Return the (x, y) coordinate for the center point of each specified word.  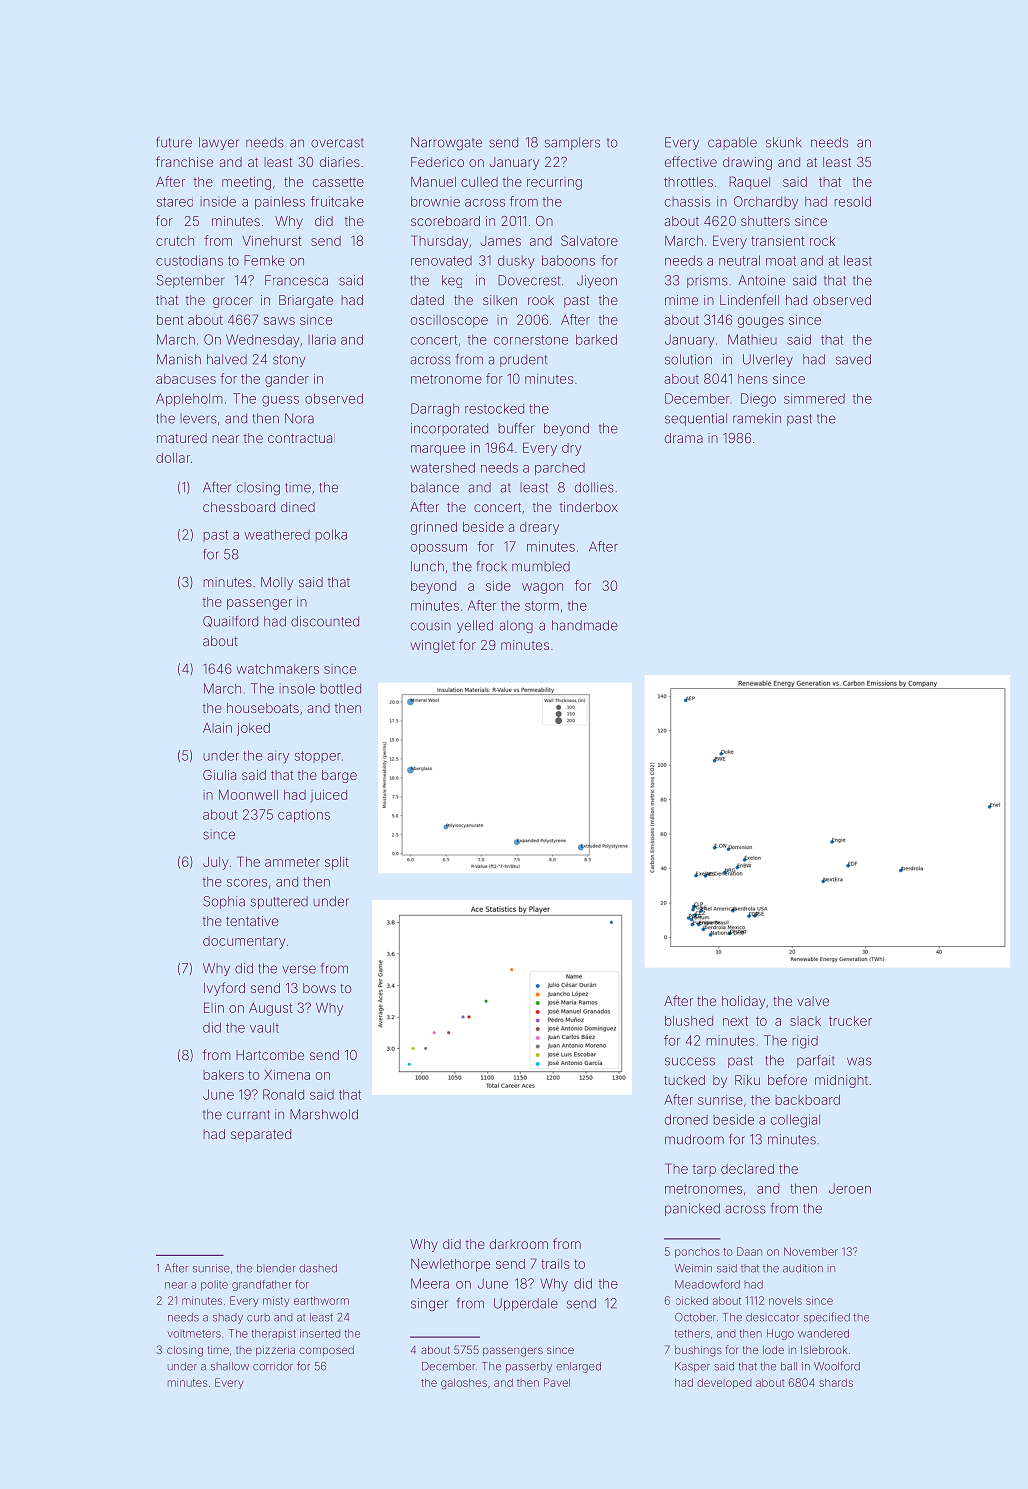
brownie (435, 201)
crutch (175, 241)
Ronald (283, 1094)
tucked (684, 1080)
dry (572, 449)
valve (813, 1001)
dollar (173, 458)
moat (781, 261)
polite (214, 1285)
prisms (707, 281)
